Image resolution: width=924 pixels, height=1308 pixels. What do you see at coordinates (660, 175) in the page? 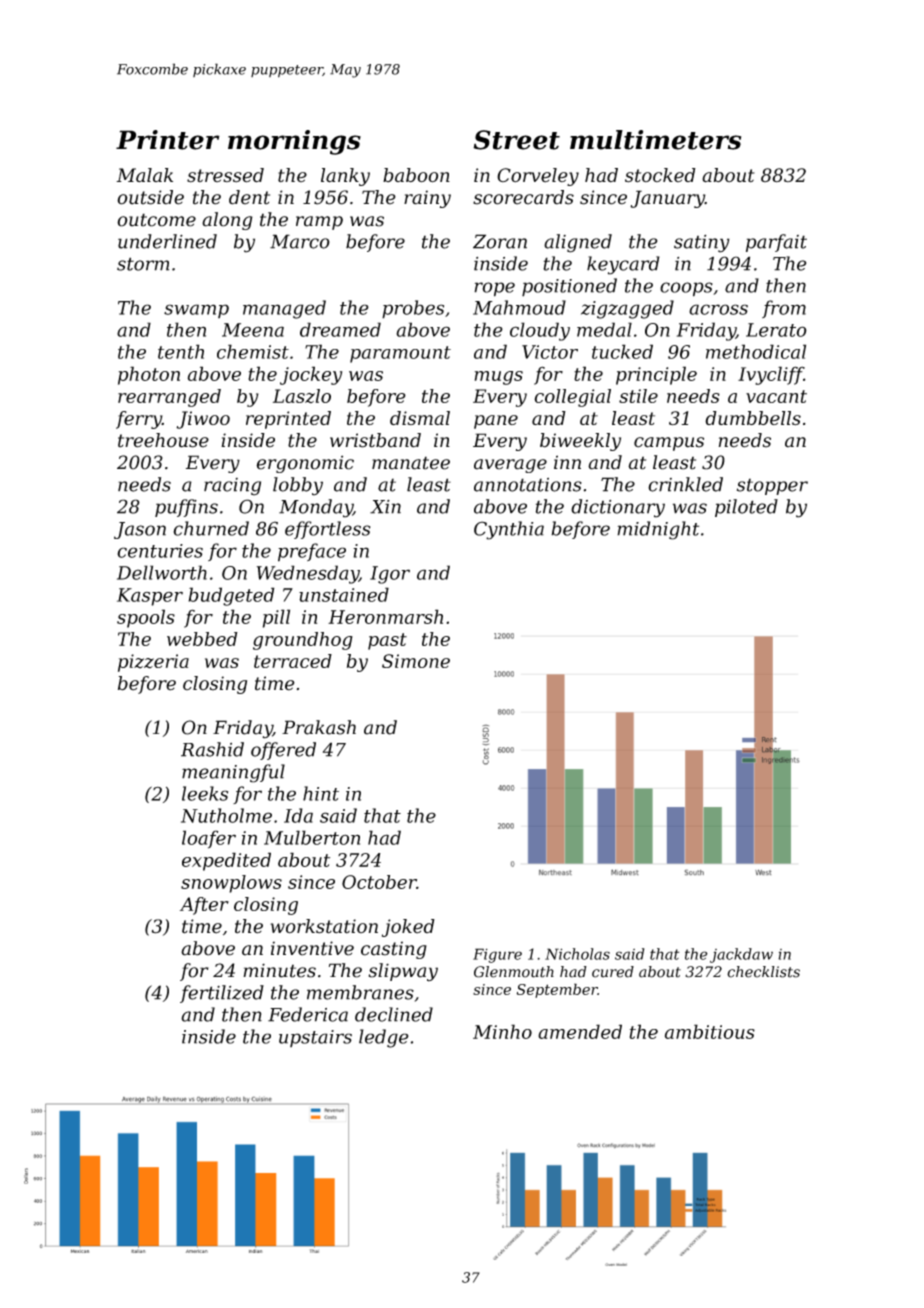
I see `stocked` at bounding box center [660, 175].
